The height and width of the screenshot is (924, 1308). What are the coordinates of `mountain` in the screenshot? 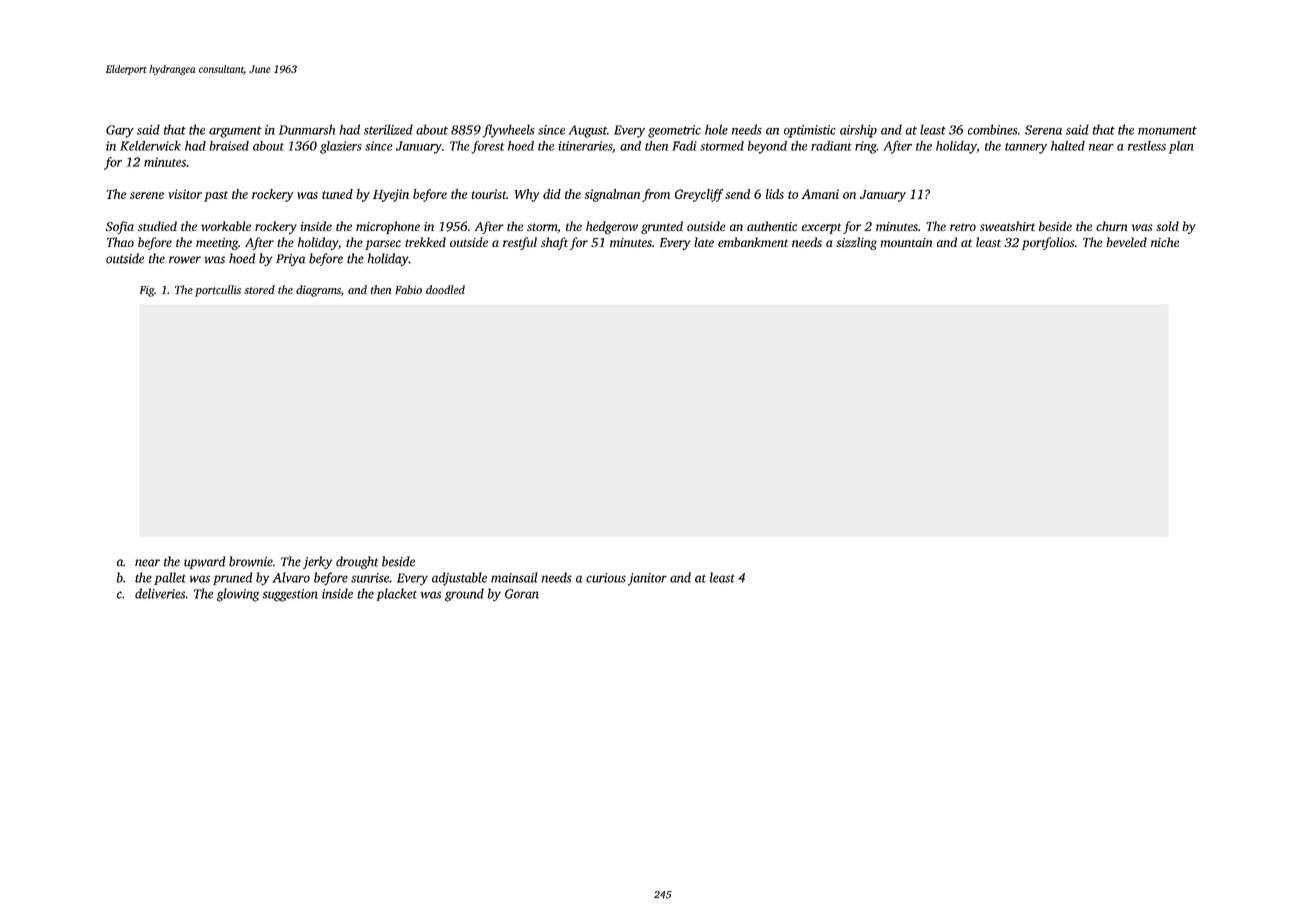 It's located at (906, 242).
